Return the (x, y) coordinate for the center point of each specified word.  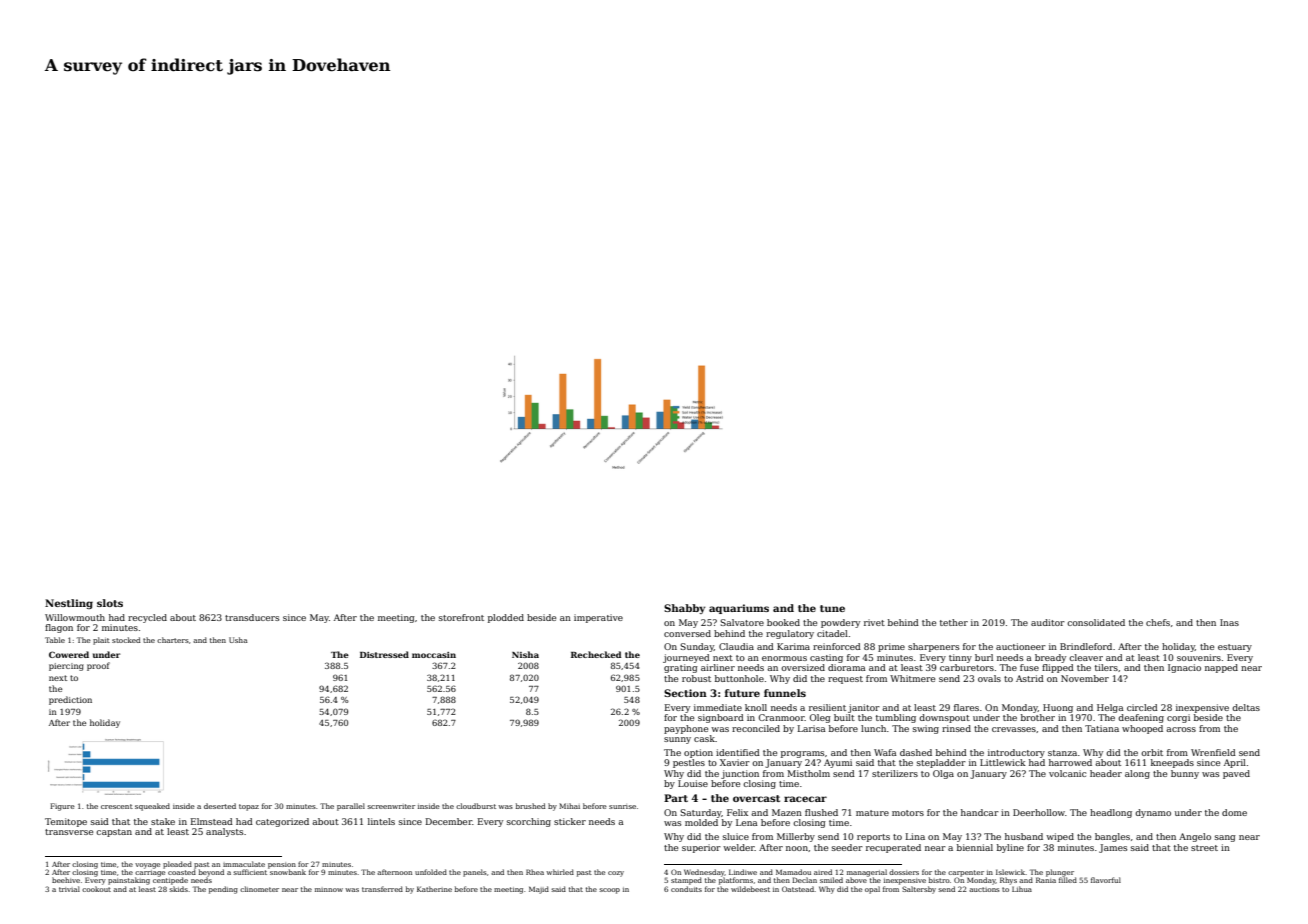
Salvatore (742, 622)
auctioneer (1021, 646)
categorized (282, 822)
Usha (238, 640)
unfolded (431, 872)
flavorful (1106, 880)
